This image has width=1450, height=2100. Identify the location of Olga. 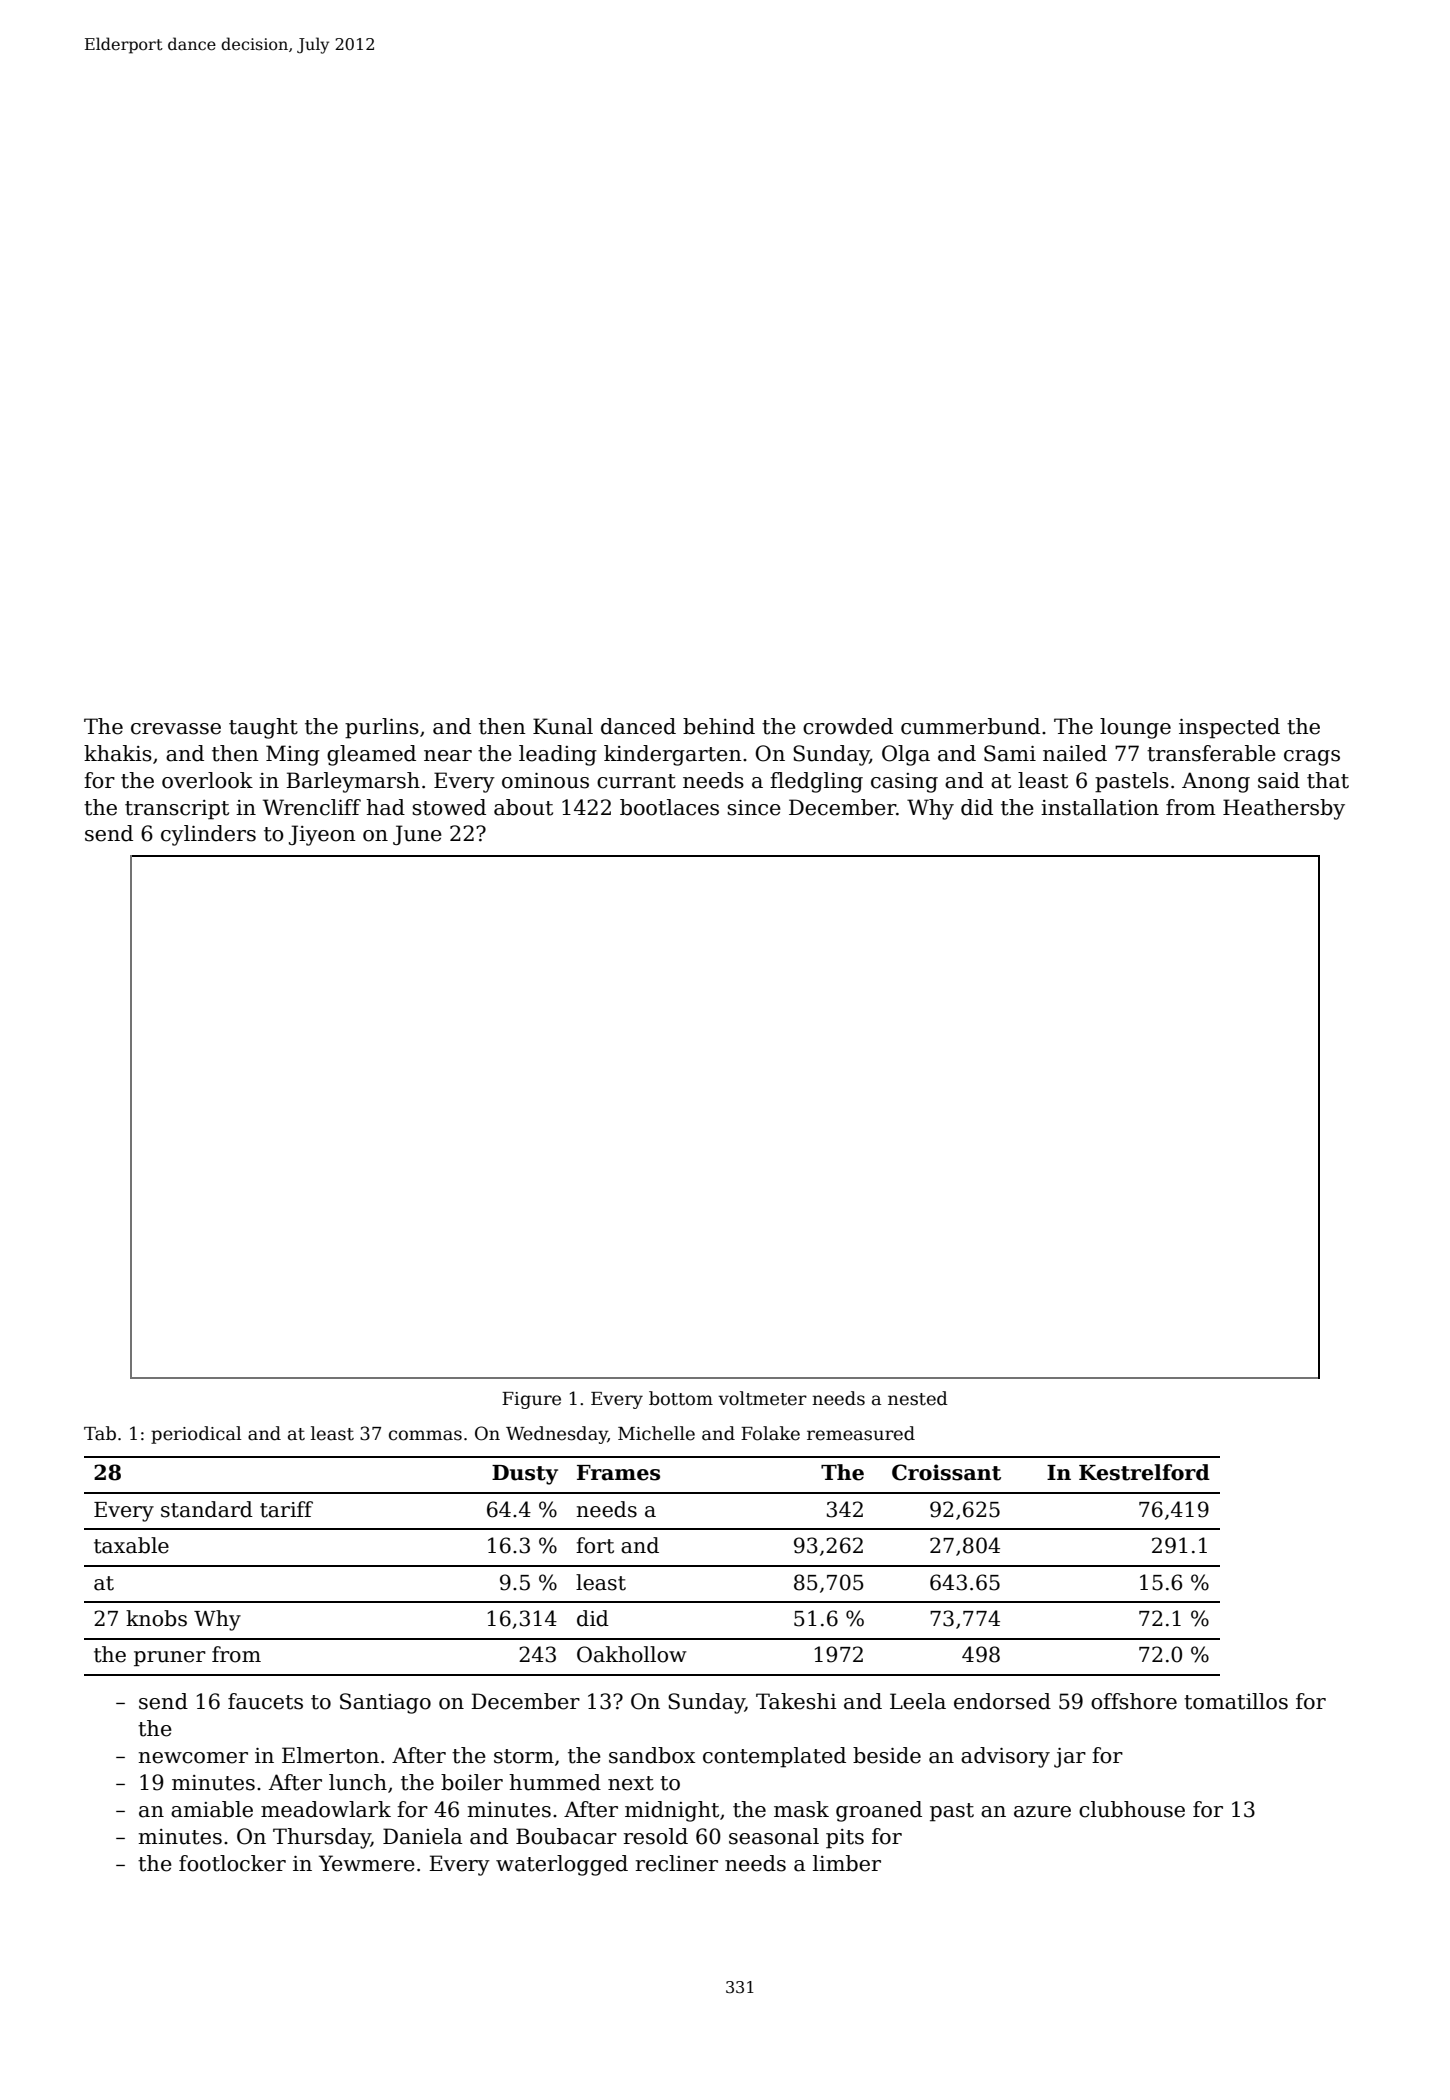
(906, 755).
